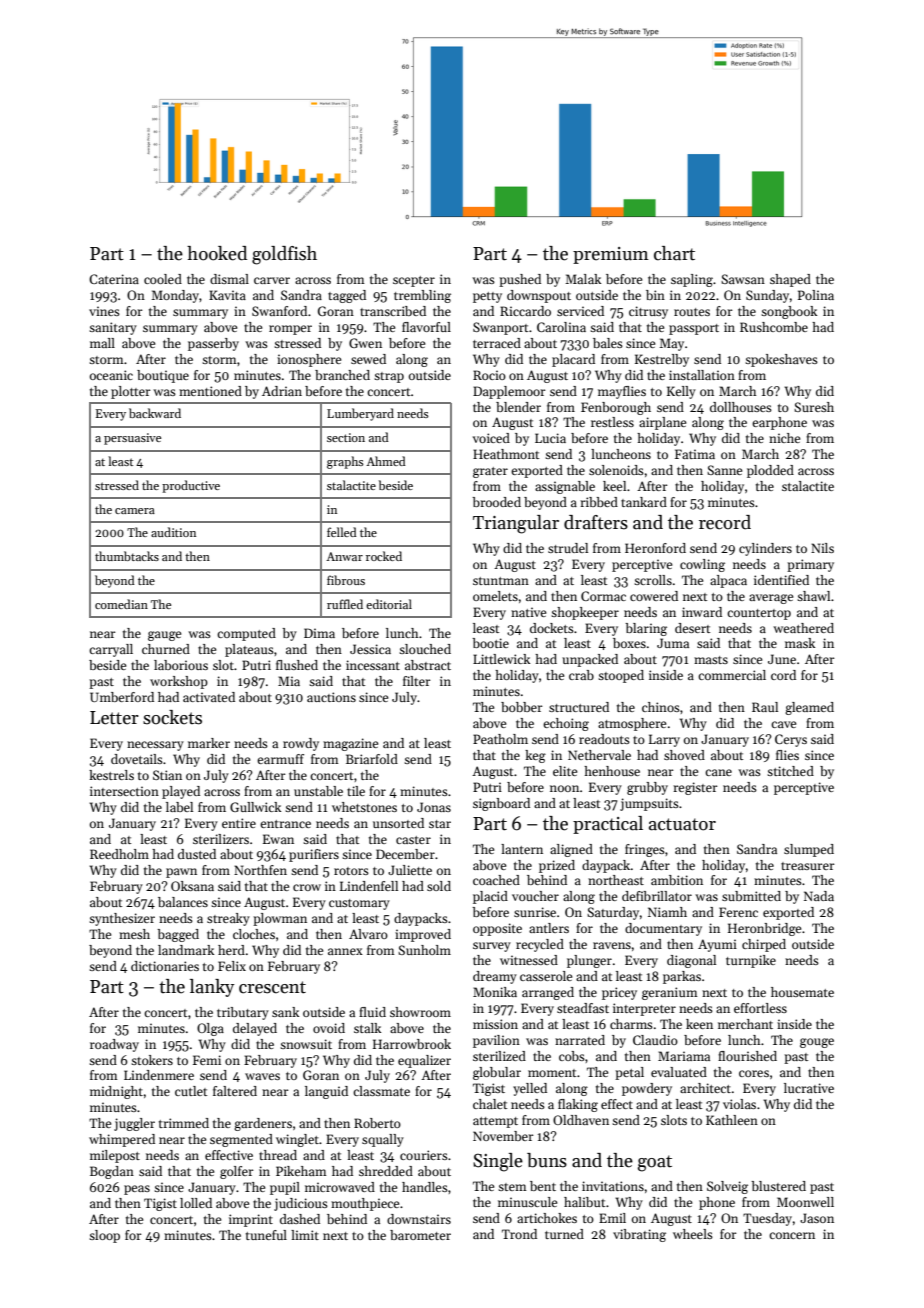 This page has width=924, height=1308. Describe the element at coordinates (790, 280) in the page. I see `shaped` at that location.
